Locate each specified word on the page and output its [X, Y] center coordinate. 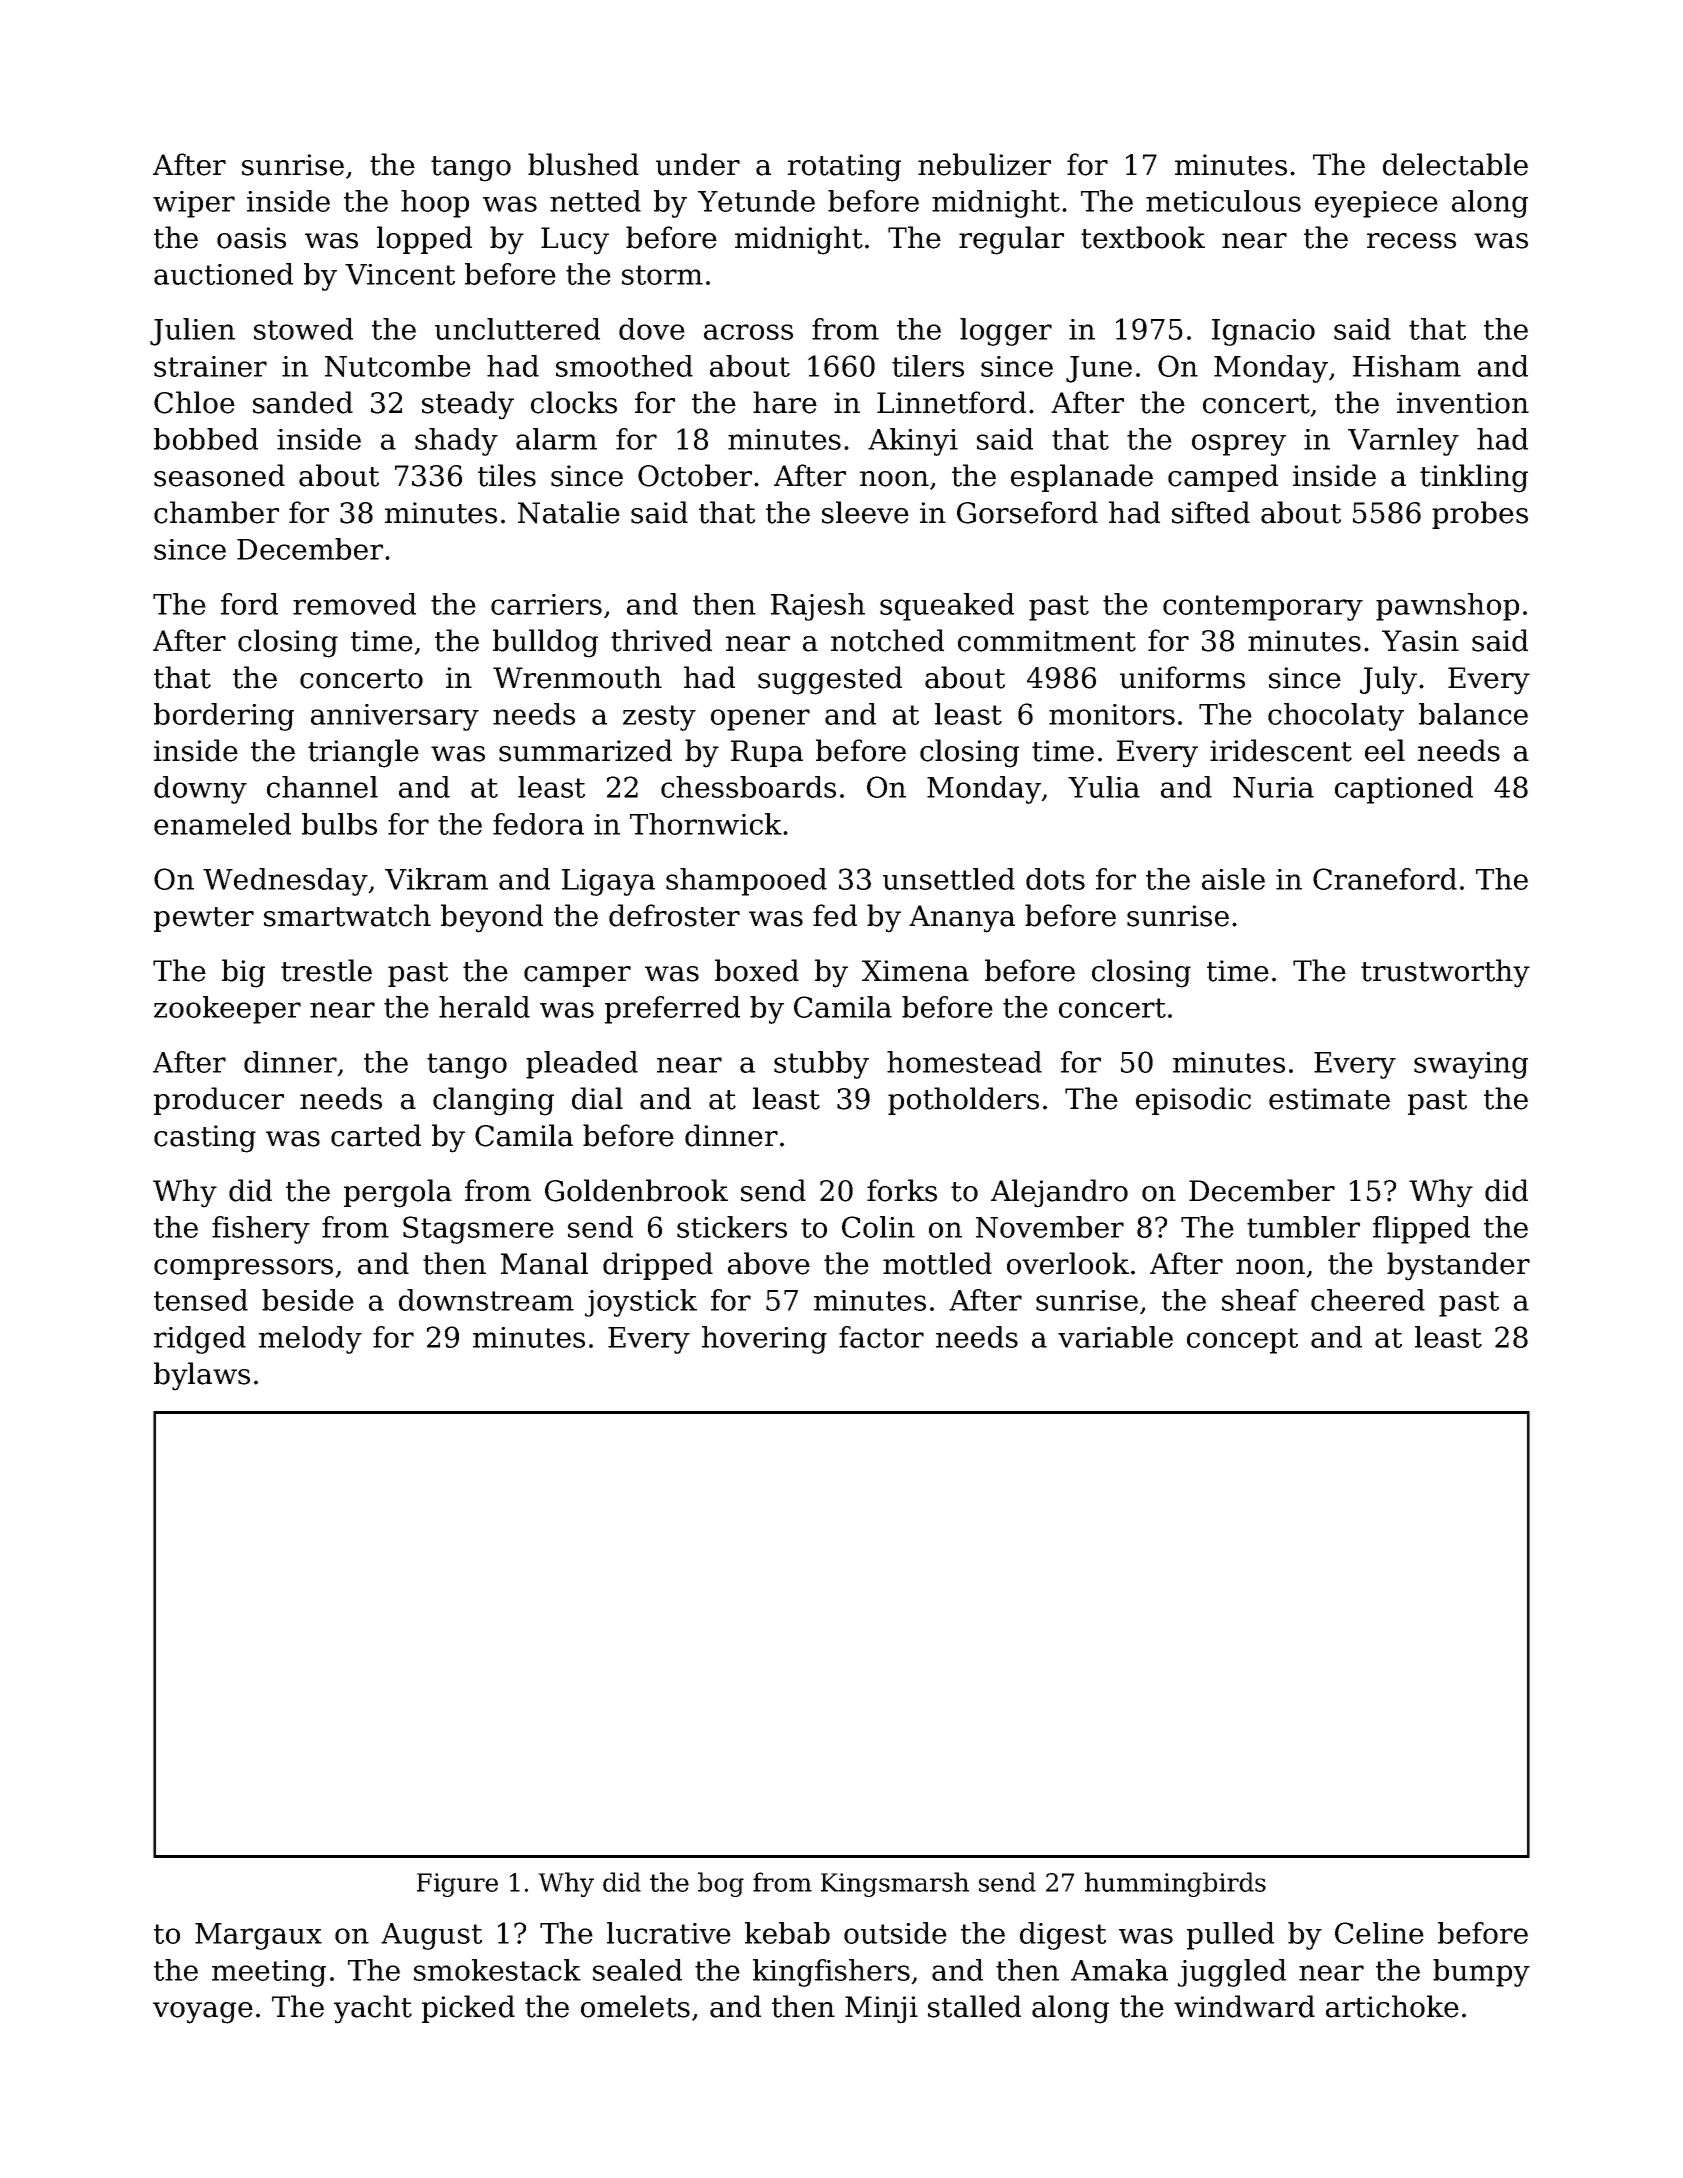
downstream [486, 1300]
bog [721, 1884]
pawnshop [1447, 607]
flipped [1421, 1230]
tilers [928, 366]
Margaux [258, 1936]
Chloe [194, 402]
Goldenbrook [636, 1190]
